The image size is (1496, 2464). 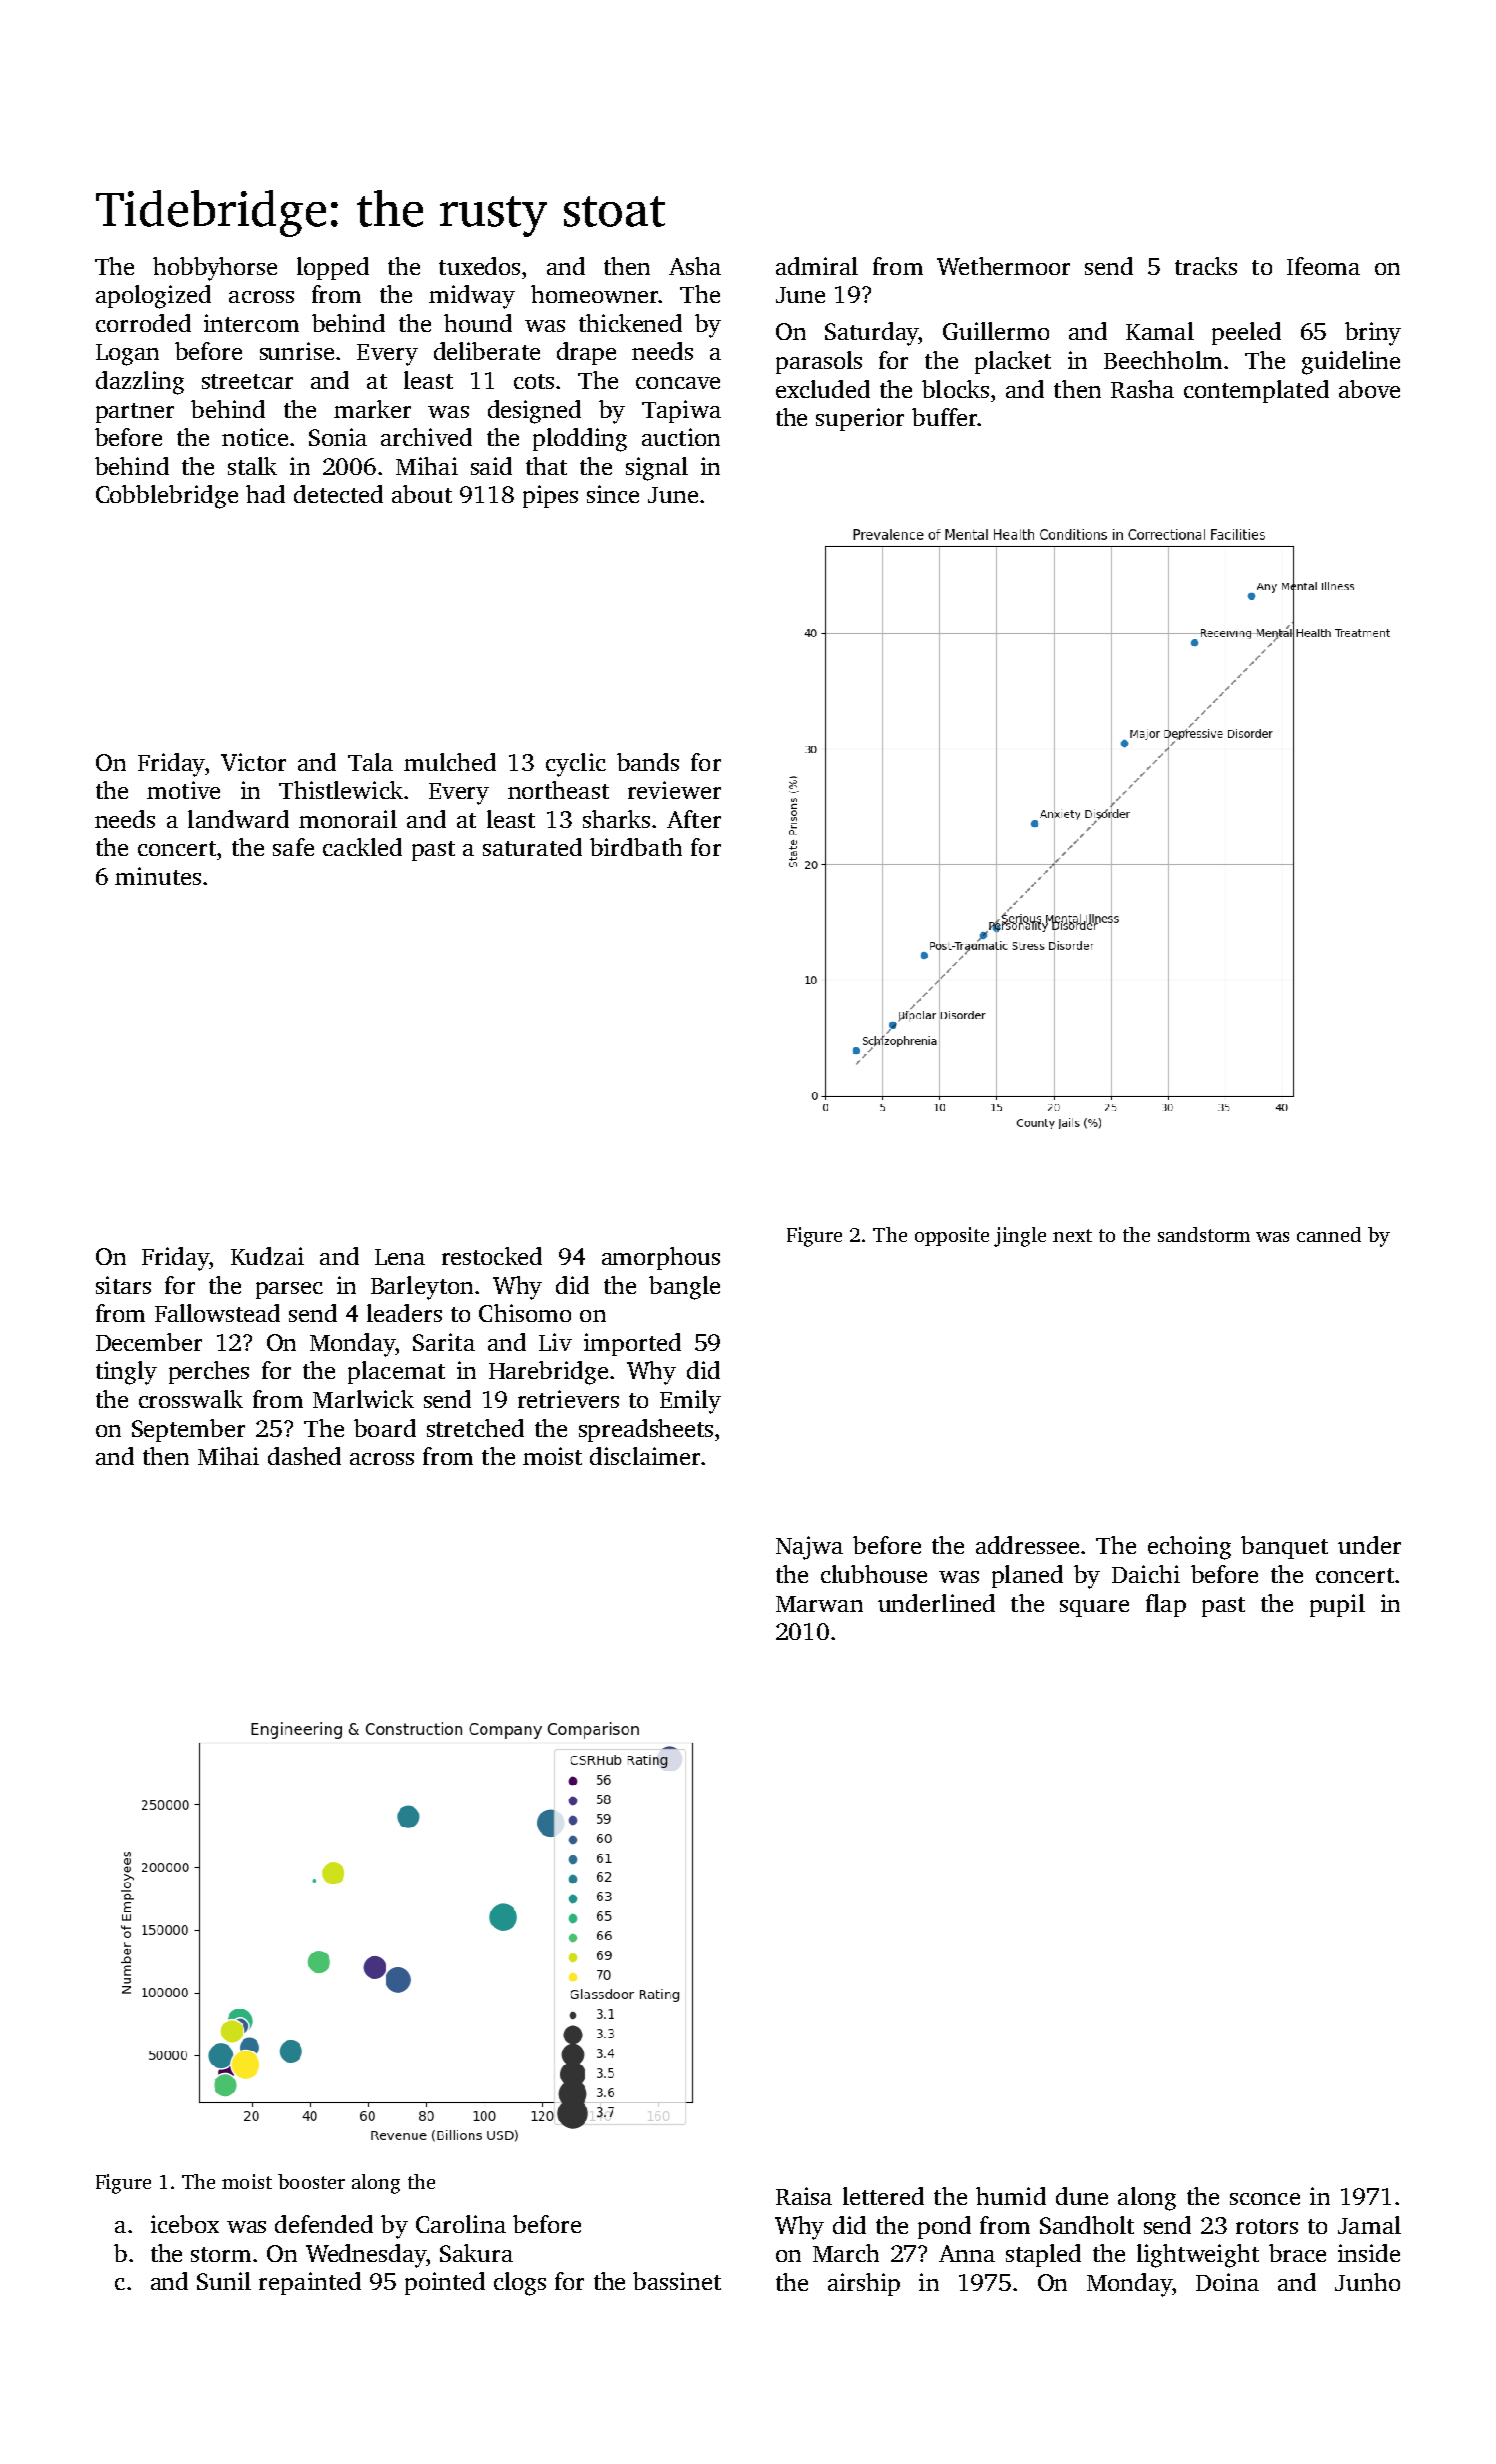 What do you see at coordinates (817, 266) in the screenshot?
I see `admiral` at bounding box center [817, 266].
